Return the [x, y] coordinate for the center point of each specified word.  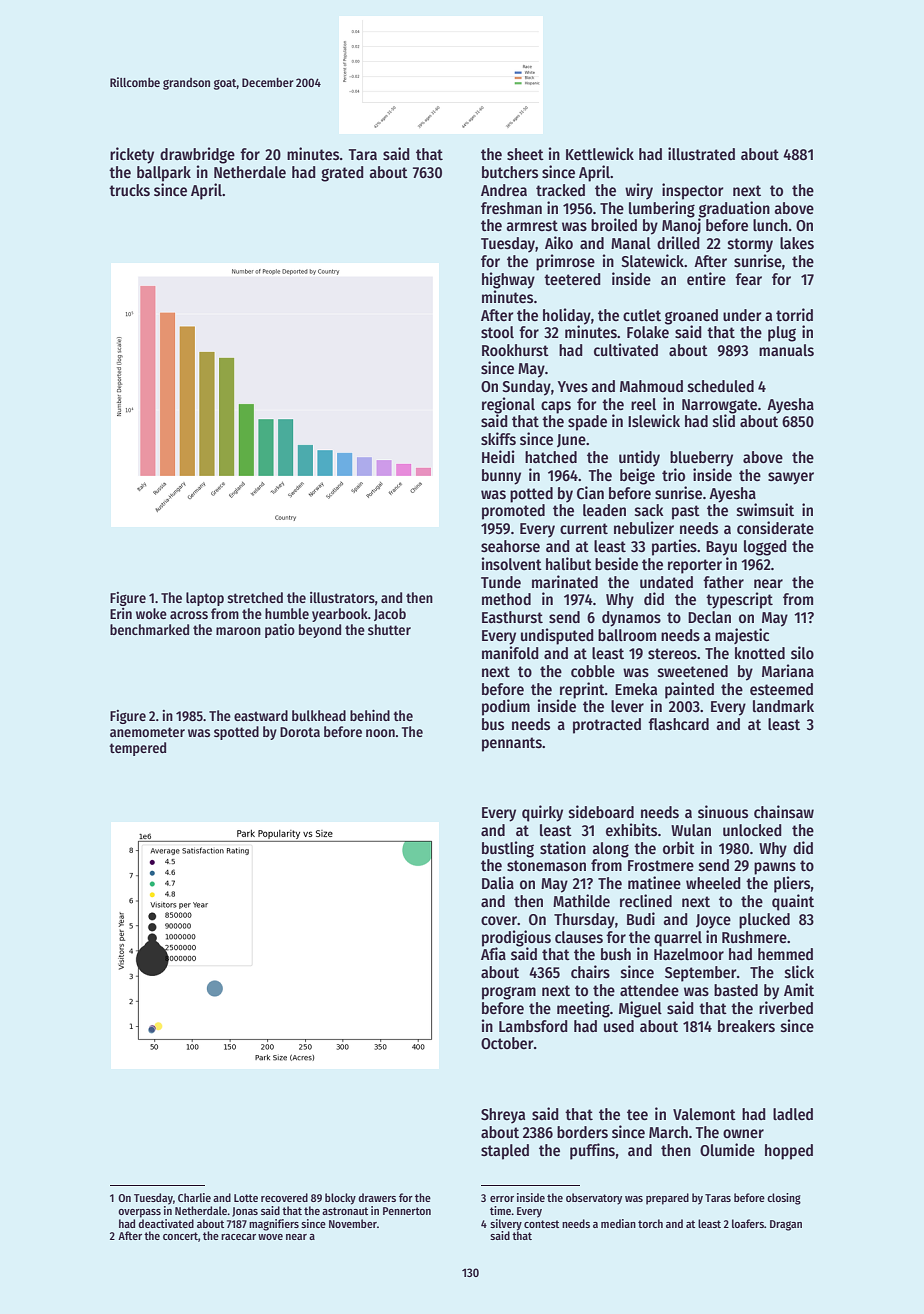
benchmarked [149, 629]
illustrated [701, 154]
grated [342, 174]
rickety [132, 155]
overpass [139, 1213]
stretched [255, 597]
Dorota [300, 732]
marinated [565, 581]
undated [666, 582]
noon [380, 733]
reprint [582, 690]
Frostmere [661, 865]
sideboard [601, 812]
